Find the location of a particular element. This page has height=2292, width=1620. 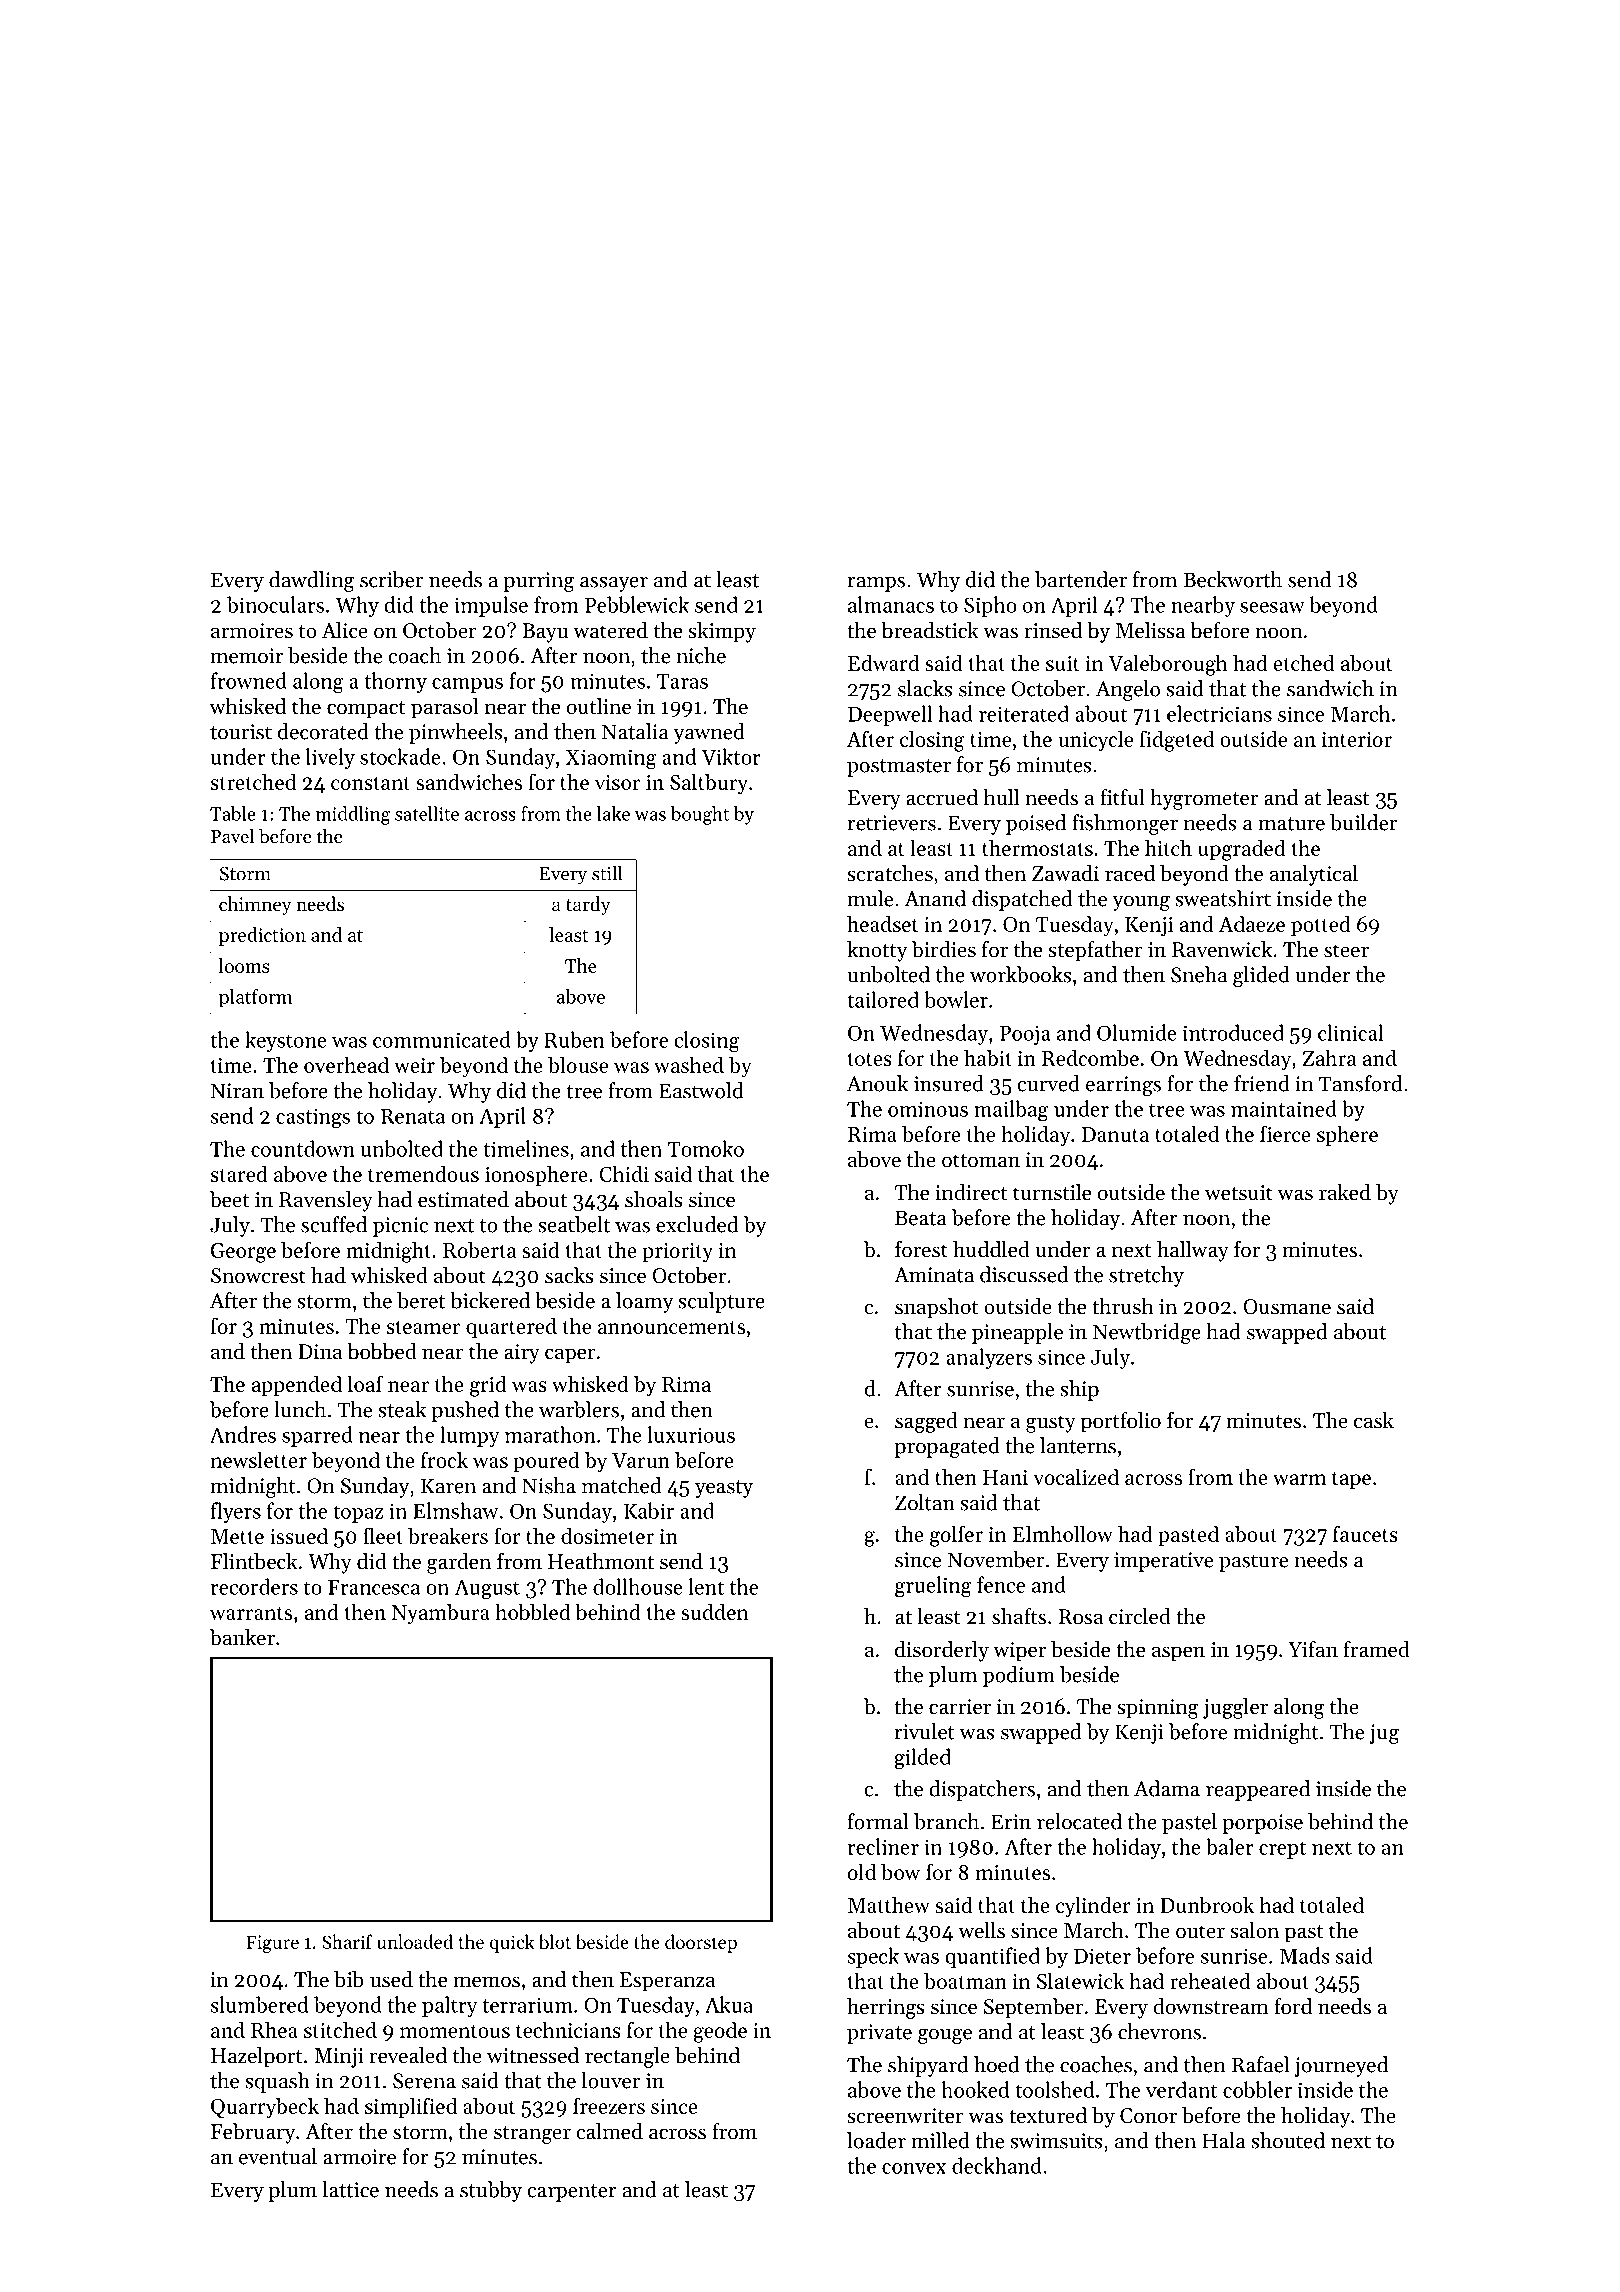

issued is located at coordinates (299, 1535).
